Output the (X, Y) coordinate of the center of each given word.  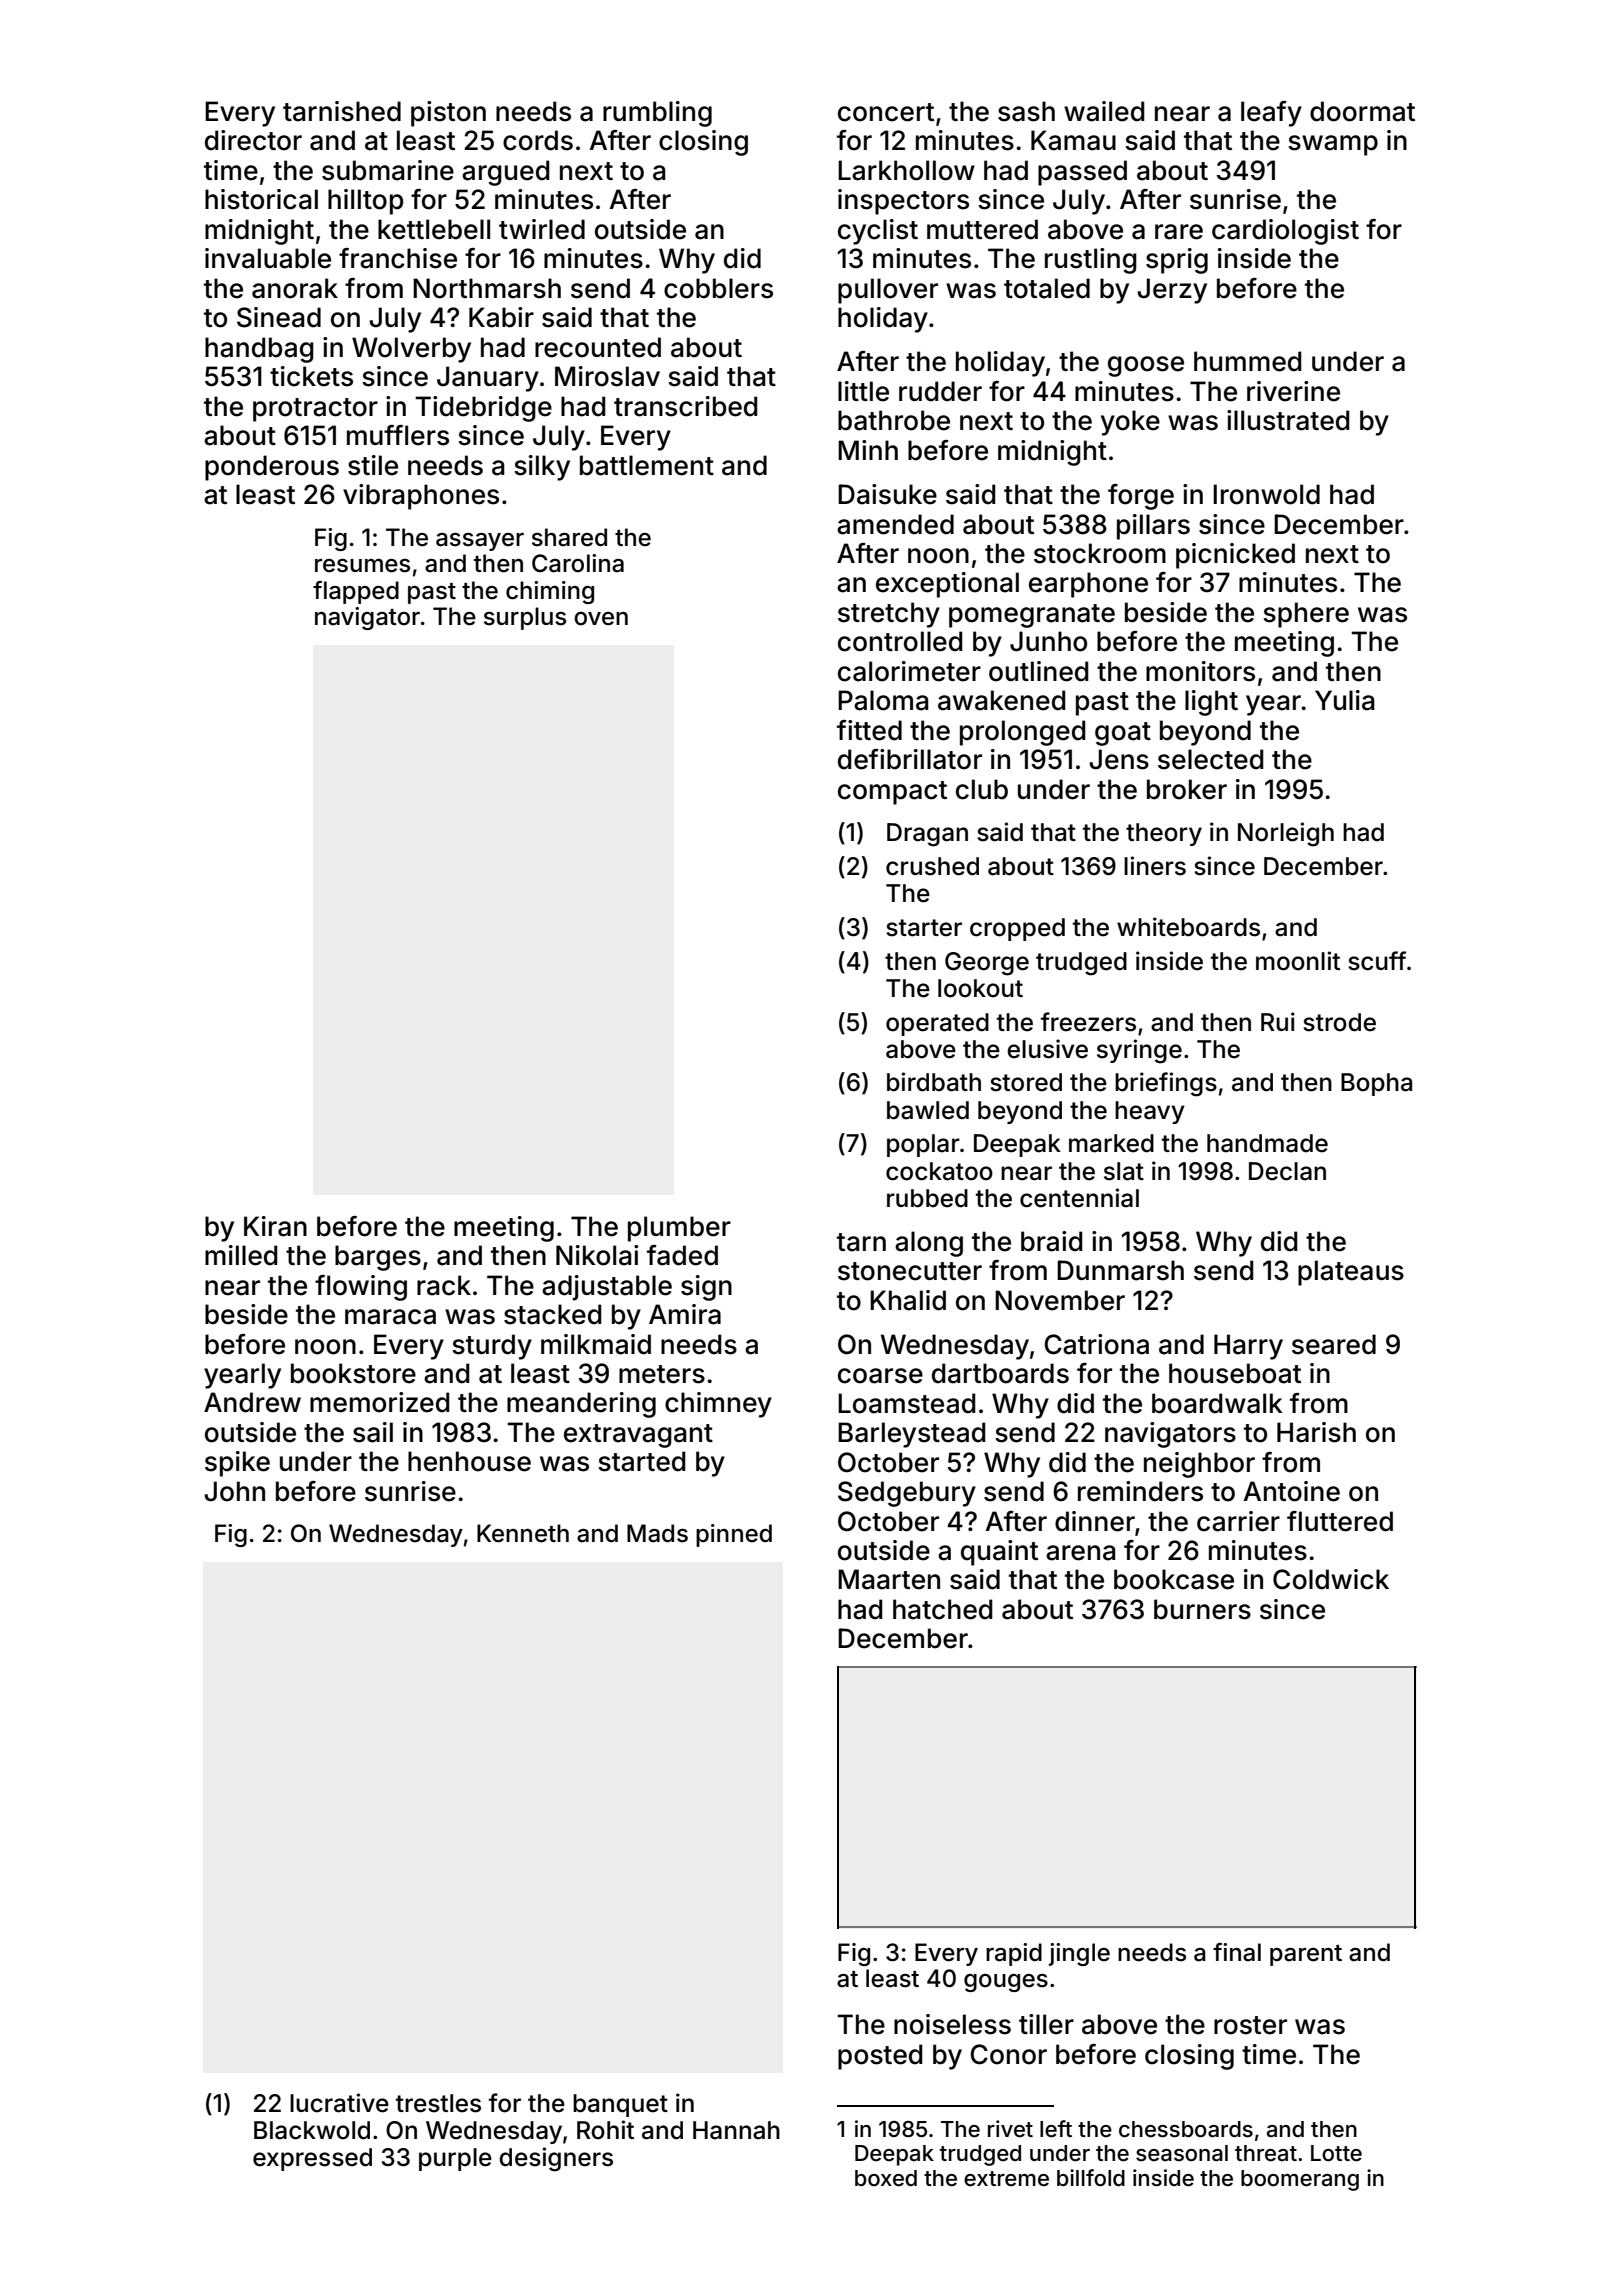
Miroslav (607, 376)
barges (378, 1258)
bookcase (1174, 1579)
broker (1187, 789)
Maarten (889, 1579)
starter (924, 928)
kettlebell (434, 229)
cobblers (718, 288)
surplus (525, 618)
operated (937, 1024)
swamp (1333, 145)
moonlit (1298, 961)
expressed (312, 2159)
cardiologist (1285, 232)
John (234, 1491)
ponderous (272, 468)
